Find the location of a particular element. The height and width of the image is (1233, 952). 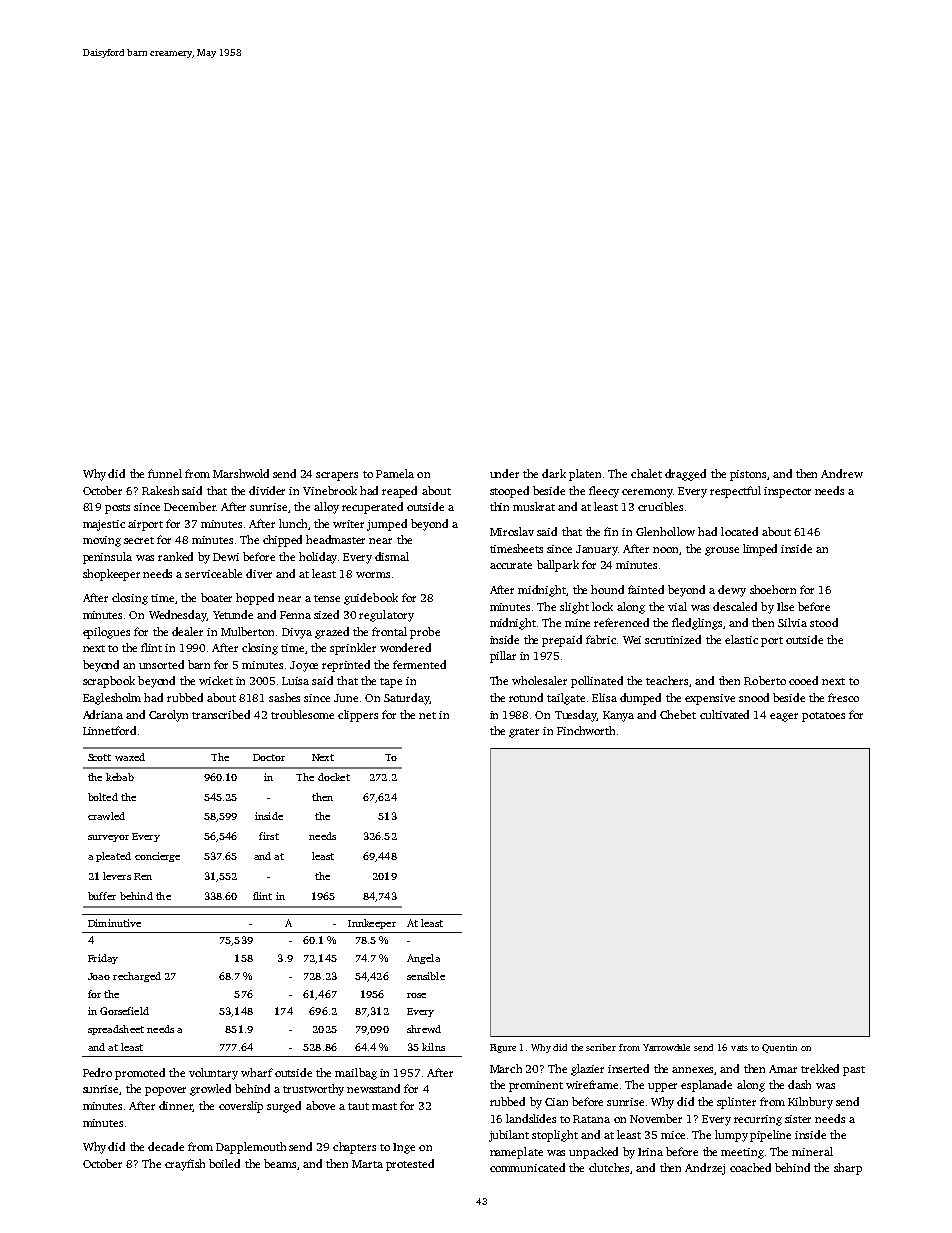

recharged is located at coordinates (137, 977).
